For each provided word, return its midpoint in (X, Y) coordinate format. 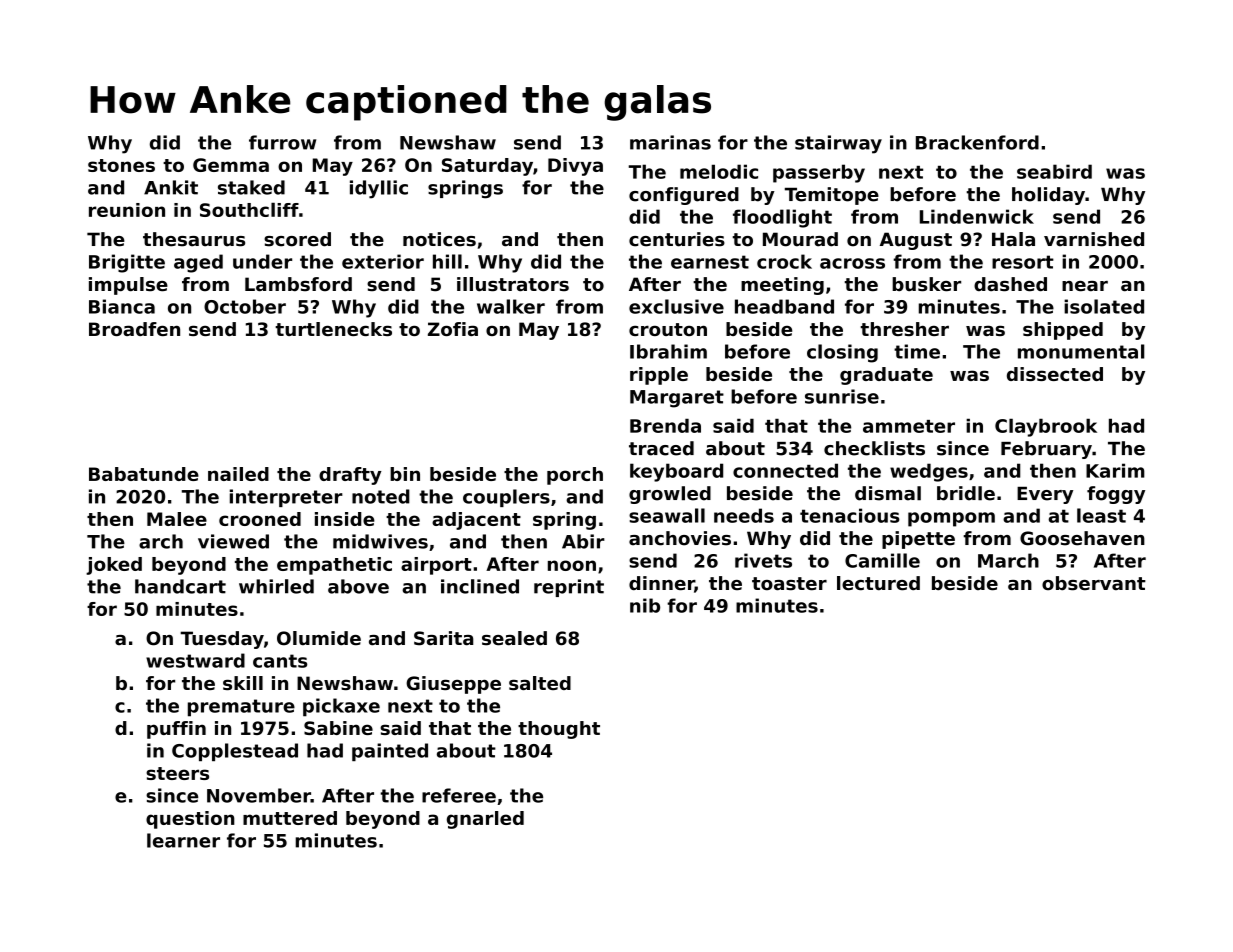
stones (121, 165)
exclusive (676, 306)
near (1085, 286)
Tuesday (222, 640)
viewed (233, 541)
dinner (662, 584)
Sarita (443, 638)
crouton (668, 329)
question (190, 820)
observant (1094, 583)
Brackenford (977, 142)
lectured (878, 583)
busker (926, 284)
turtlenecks (333, 329)
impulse (128, 286)
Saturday (487, 167)
